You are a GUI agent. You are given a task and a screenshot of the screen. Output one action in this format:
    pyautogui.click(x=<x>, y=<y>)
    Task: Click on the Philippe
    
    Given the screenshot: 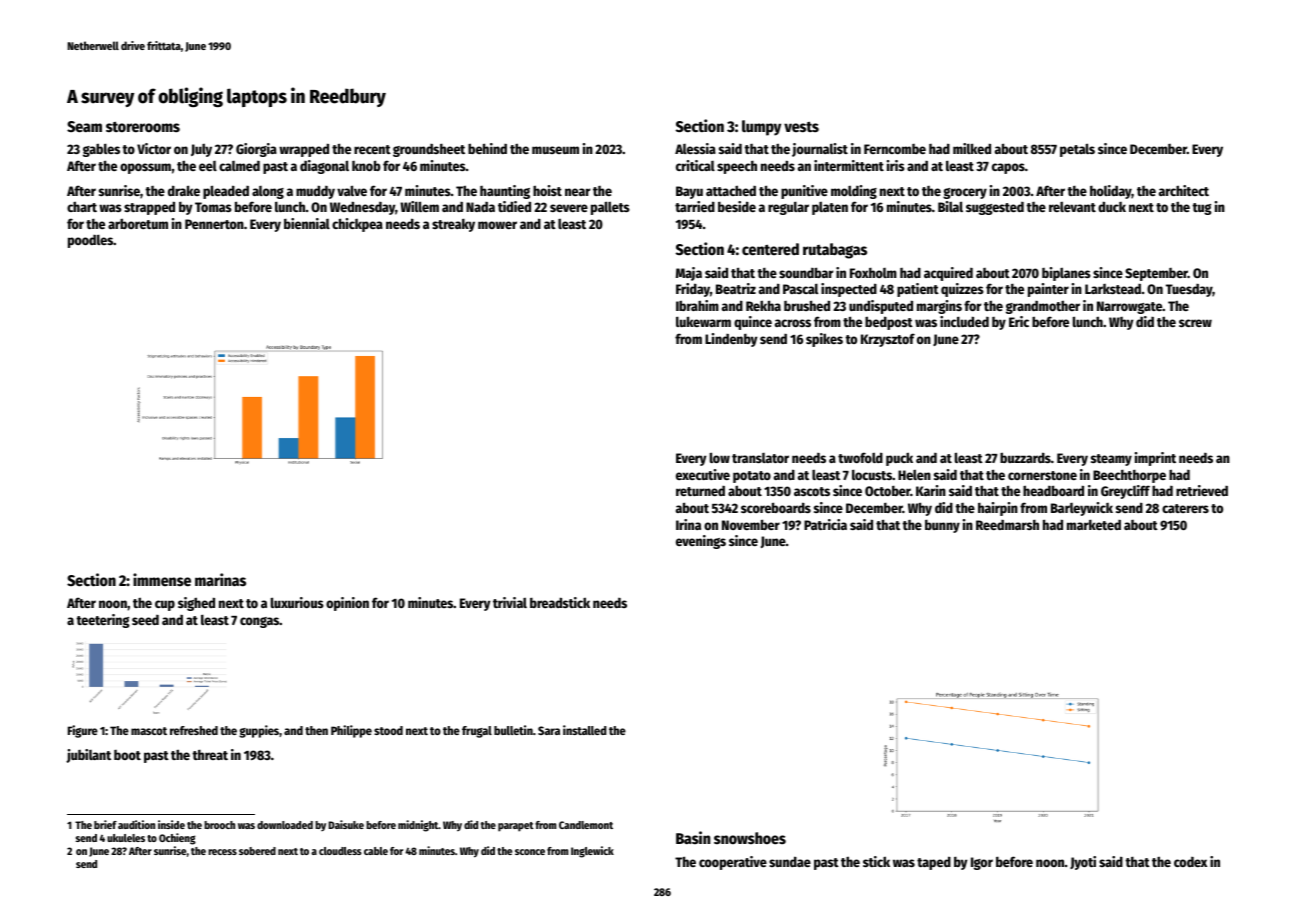 What is the action you would take?
    pyautogui.click(x=351, y=731)
